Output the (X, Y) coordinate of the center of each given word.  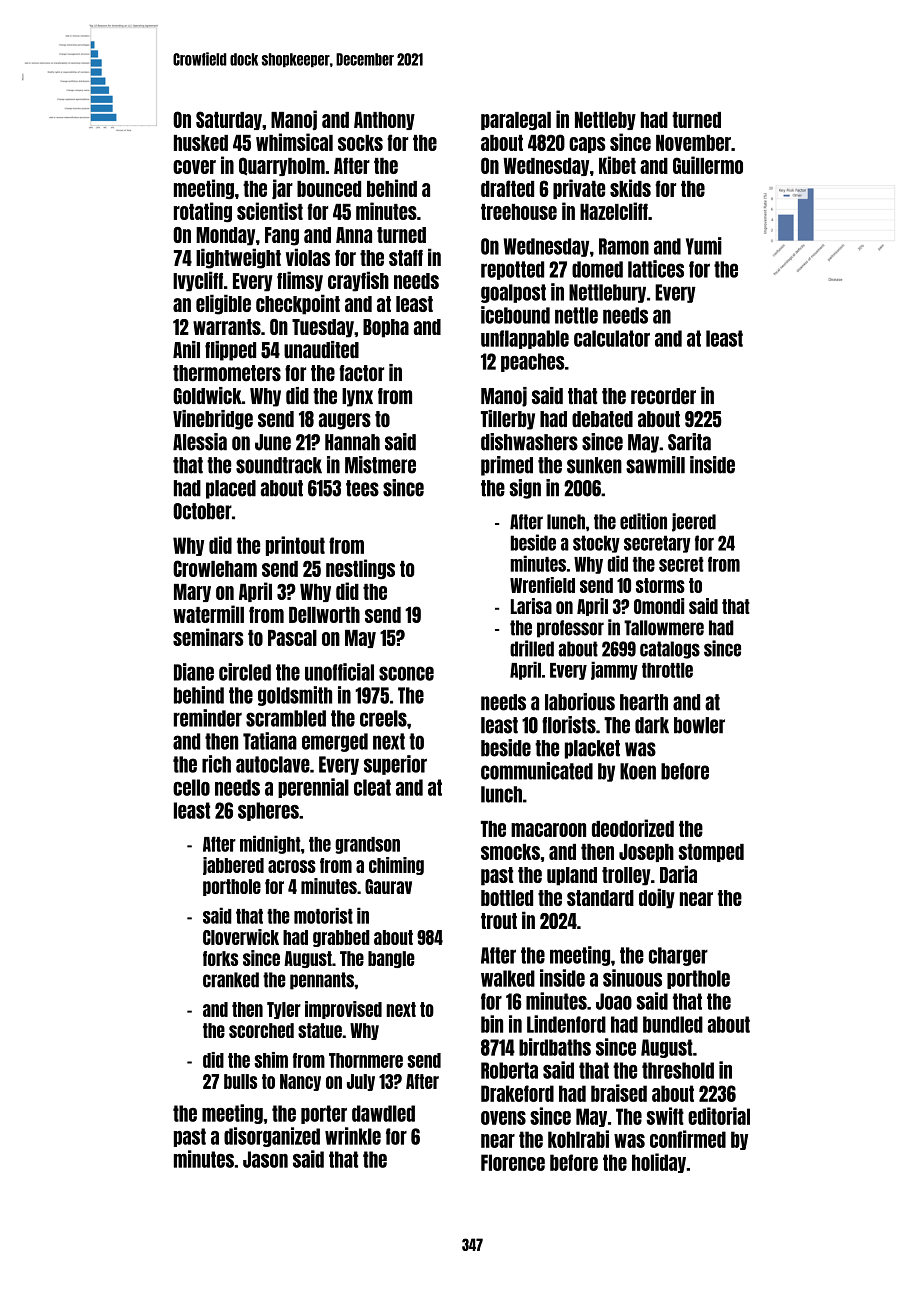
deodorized (633, 828)
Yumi (704, 246)
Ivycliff (198, 281)
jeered (694, 522)
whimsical (294, 142)
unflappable (525, 339)
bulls (240, 1081)
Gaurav (388, 886)
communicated (537, 771)
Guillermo (708, 165)
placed (231, 489)
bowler (699, 725)
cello (191, 787)
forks (220, 958)
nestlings (360, 569)
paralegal (516, 121)
